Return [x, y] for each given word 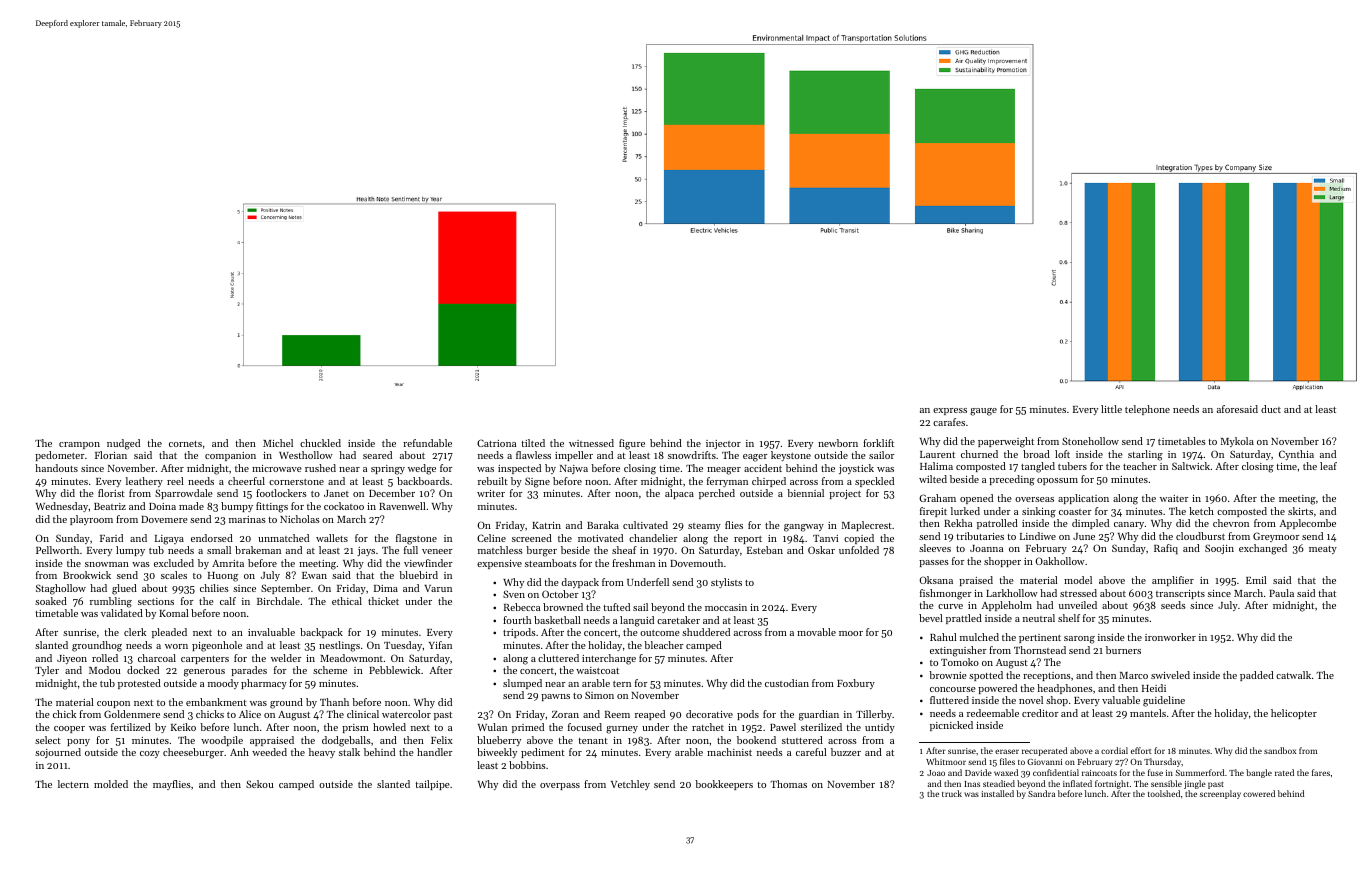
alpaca [679, 494]
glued [124, 589]
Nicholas [300, 519]
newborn [838, 443]
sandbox [1280, 750]
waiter [1174, 498]
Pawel [783, 727]
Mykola [1237, 442]
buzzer [846, 752]
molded [111, 784]
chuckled [320, 443]
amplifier [1173, 581]
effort [1141, 750]
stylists [726, 583]
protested [139, 684]
